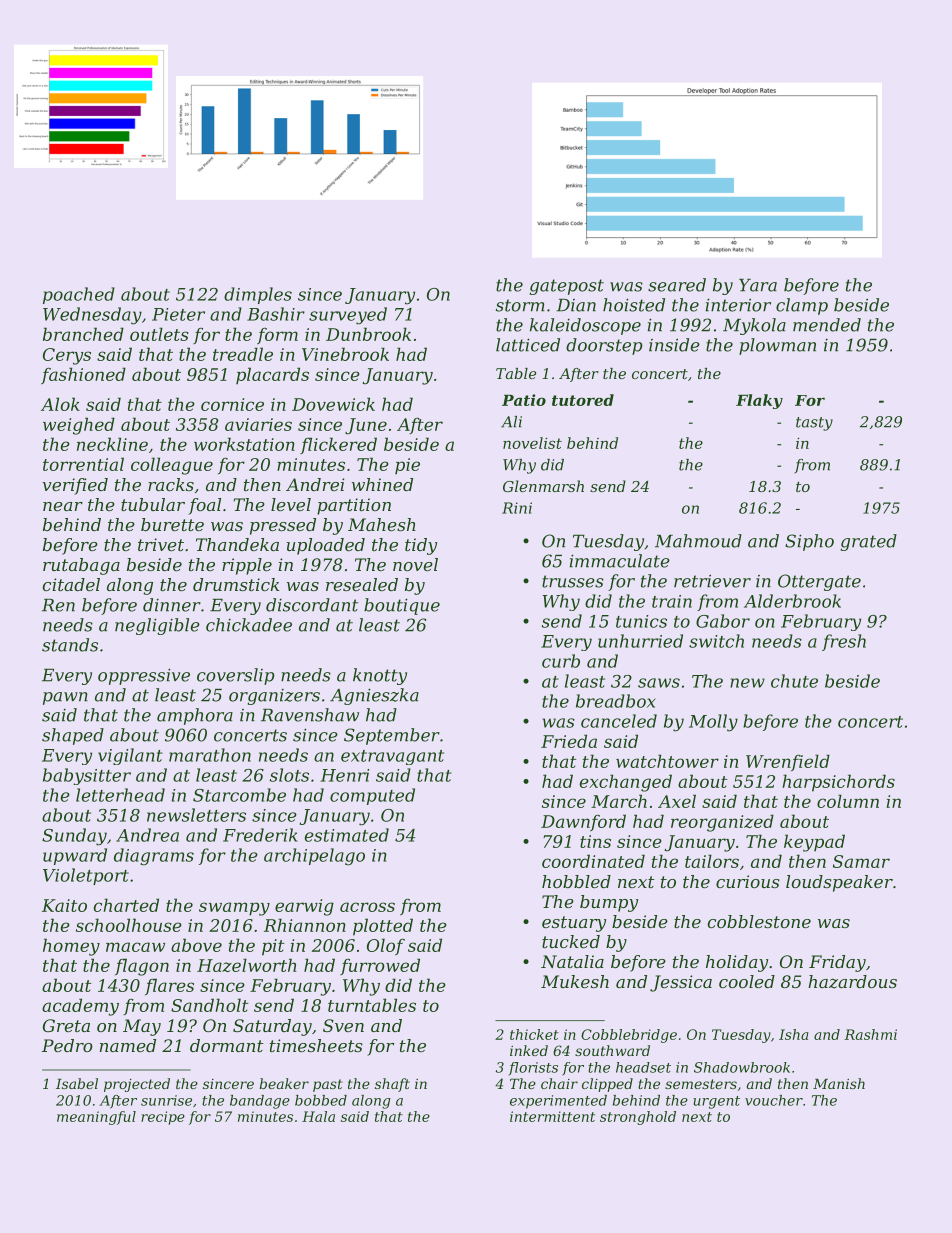  Describe the element at coordinates (237, 544) in the image. I see `Thandeka` at that location.
